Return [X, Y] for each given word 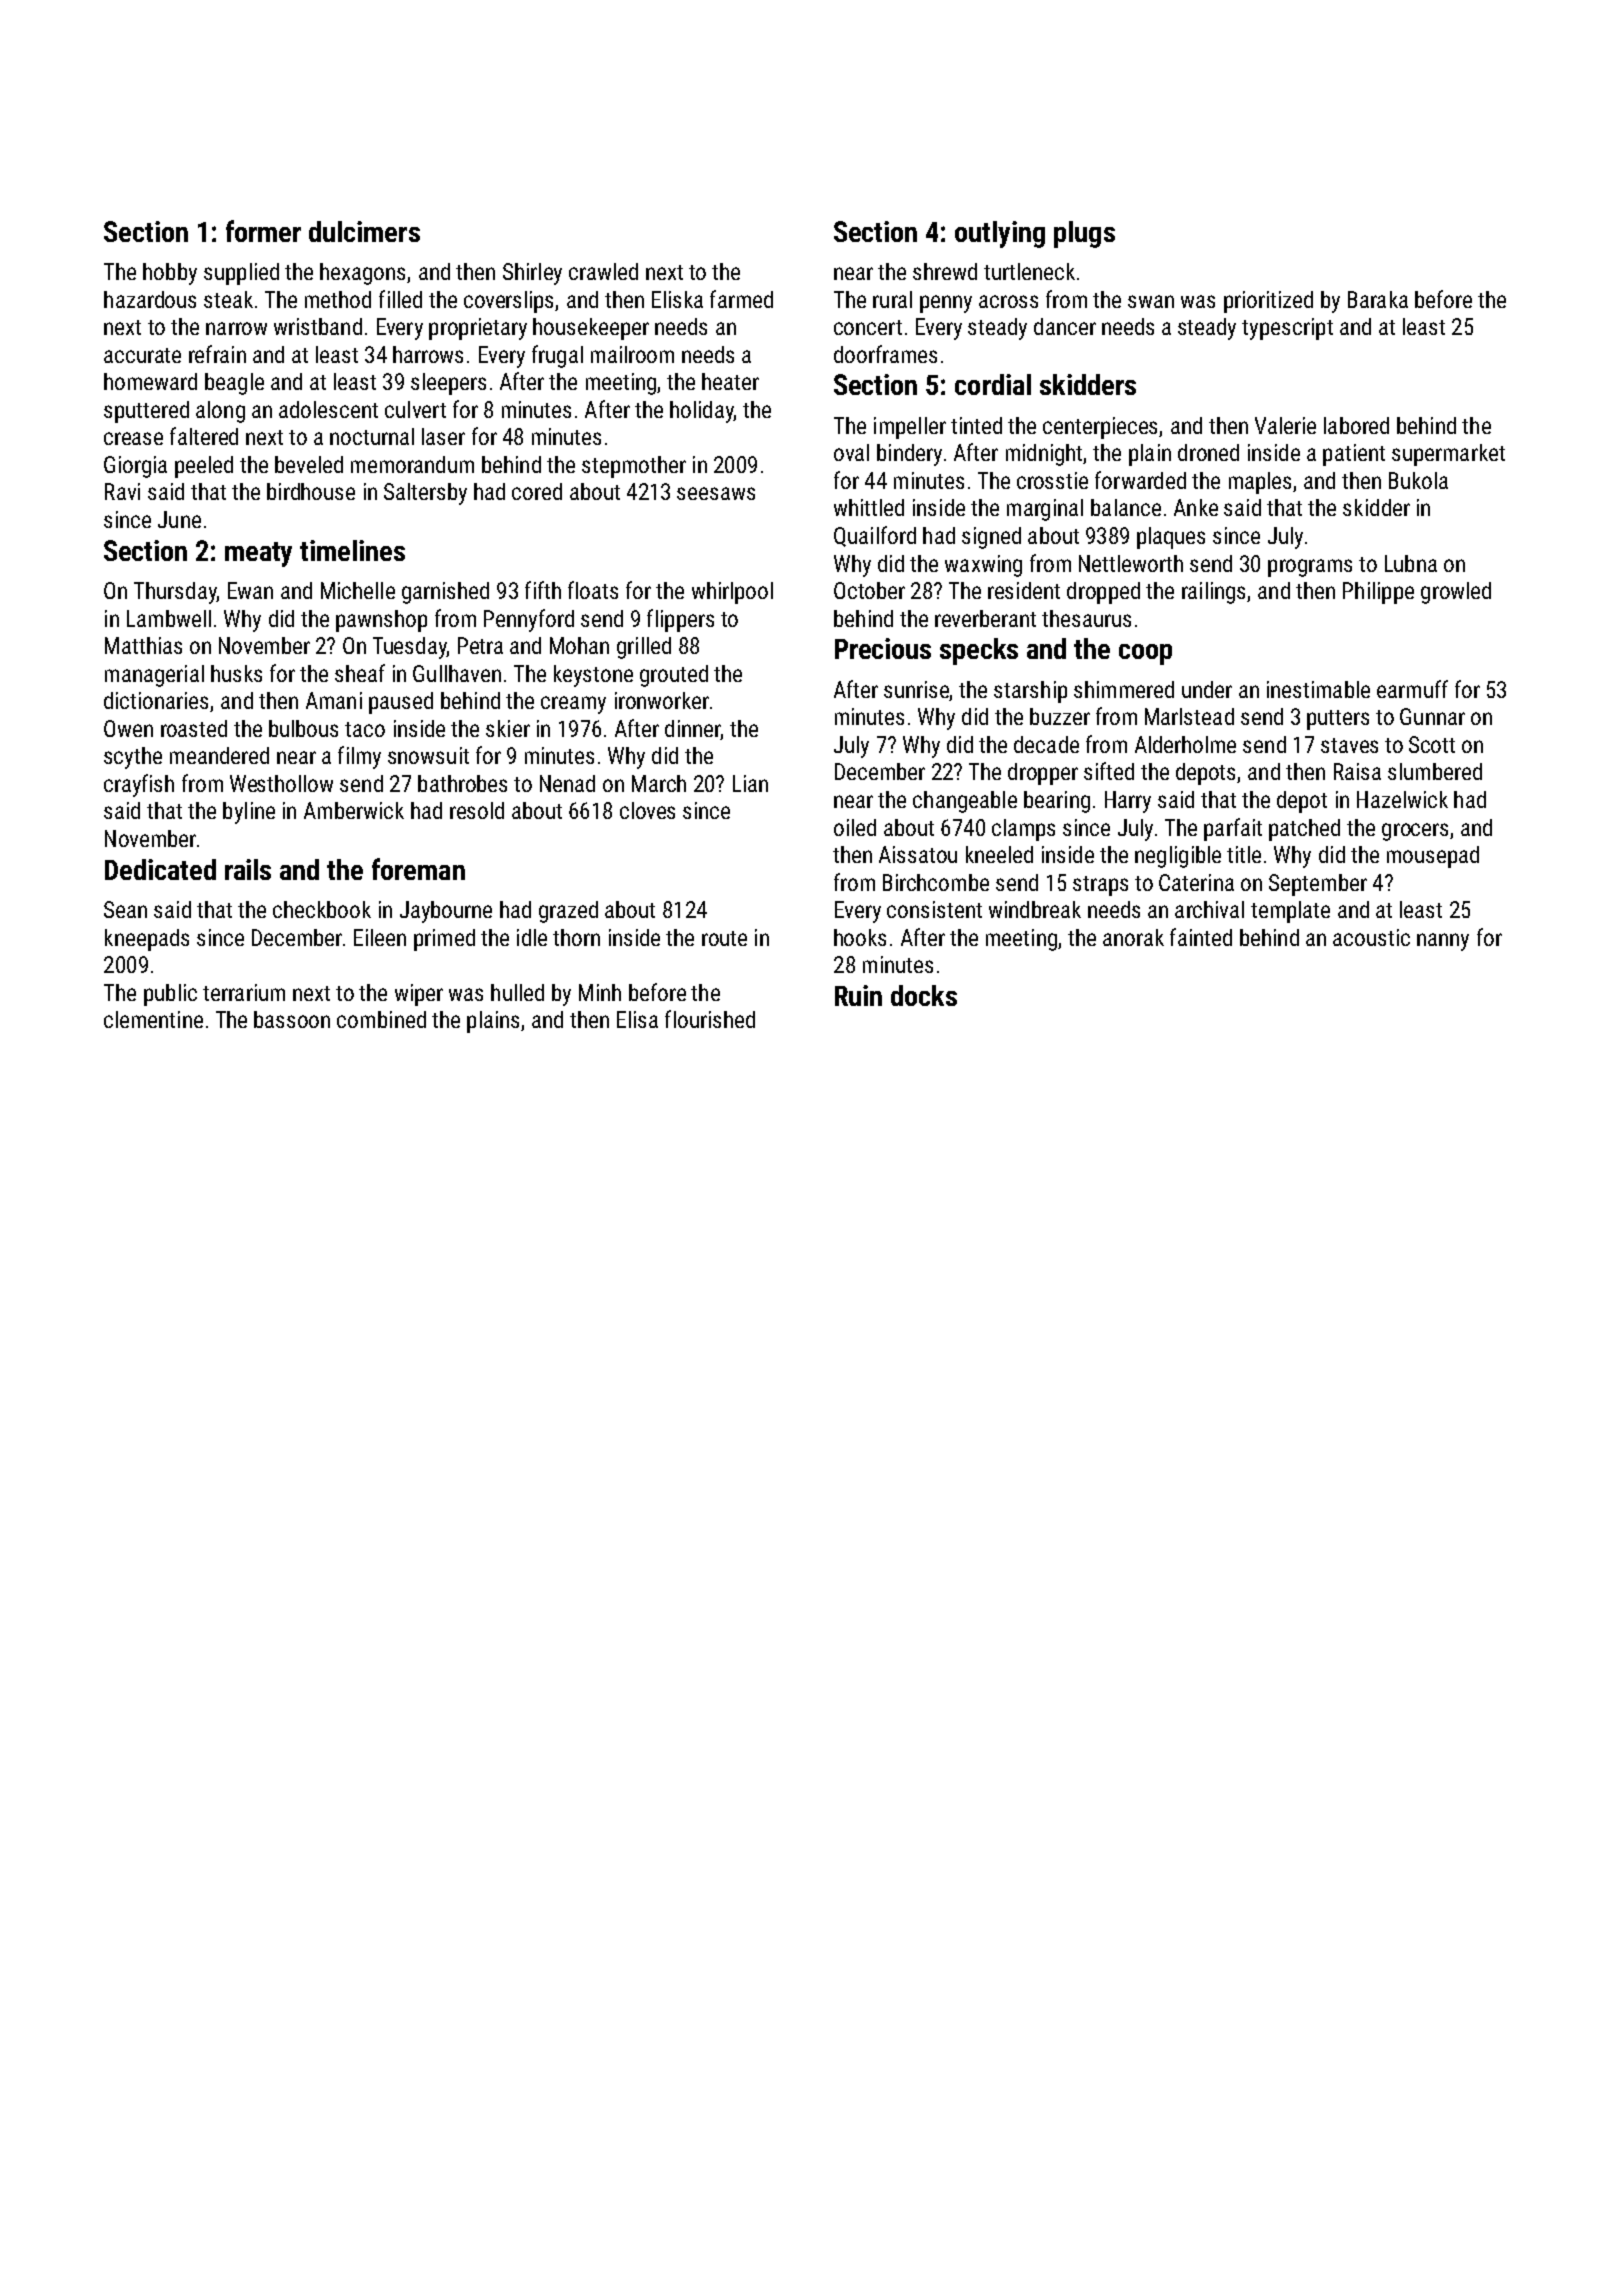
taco [365, 729]
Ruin [858, 995]
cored [537, 491]
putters [1338, 720]
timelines [352, 550]
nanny [1443, 942]
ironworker [662, 700]
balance [1126, 507]
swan [1151, 301]
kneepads [147, 940]
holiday [702, 412]
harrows [428, 354]
